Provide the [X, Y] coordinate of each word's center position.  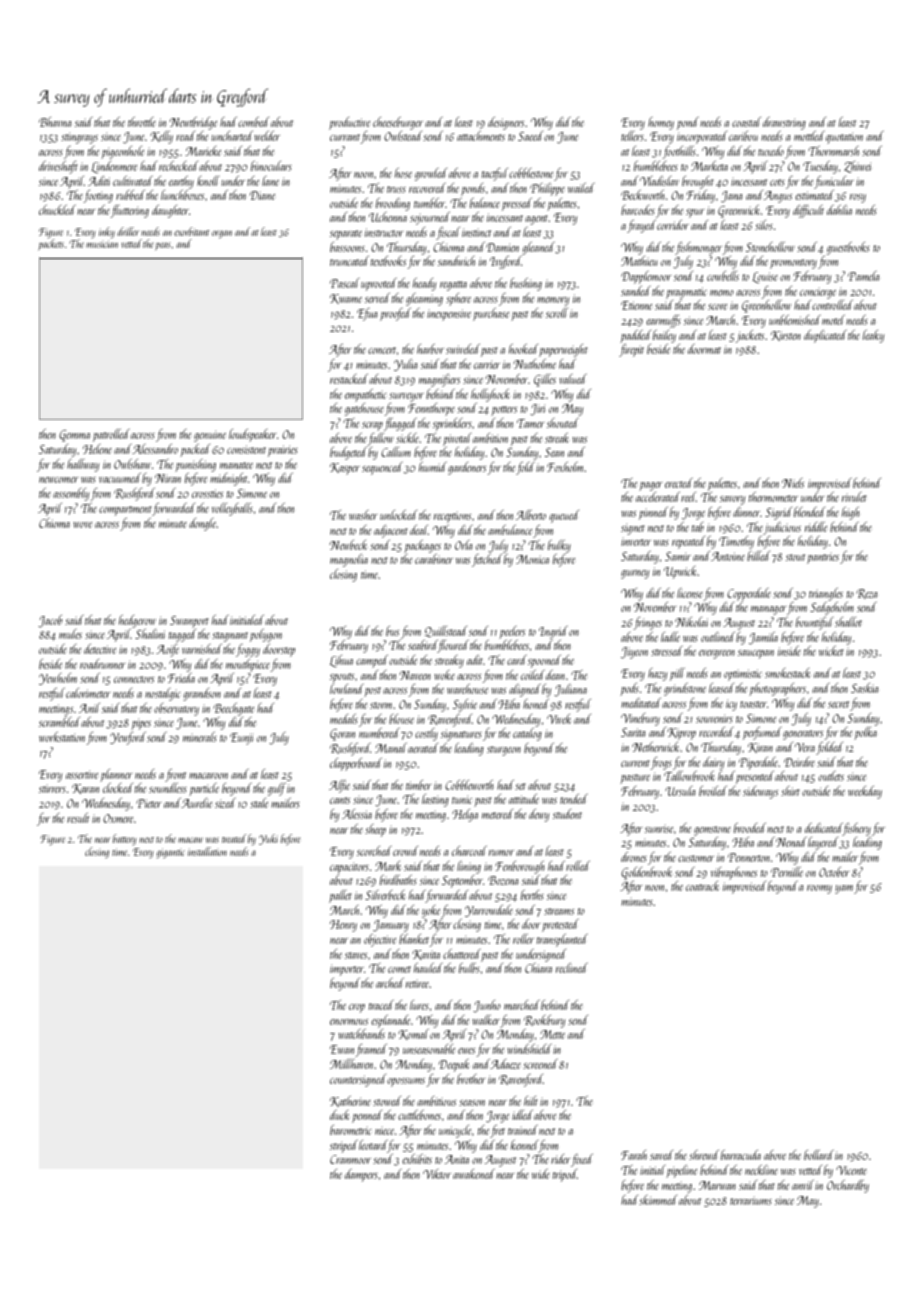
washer [363, 515]
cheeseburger [398, 123]
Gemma [74, 436]
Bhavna [55, 122]
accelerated [658, 497]
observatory [176, 709]
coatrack [702, 886]
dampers [361, 1175]
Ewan [342, 1049]
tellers [632, 136]
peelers [512, 632]
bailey [664, 336]
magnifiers [439, 380]
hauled [428, 968]
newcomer [59, 480]
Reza [866, 594]
